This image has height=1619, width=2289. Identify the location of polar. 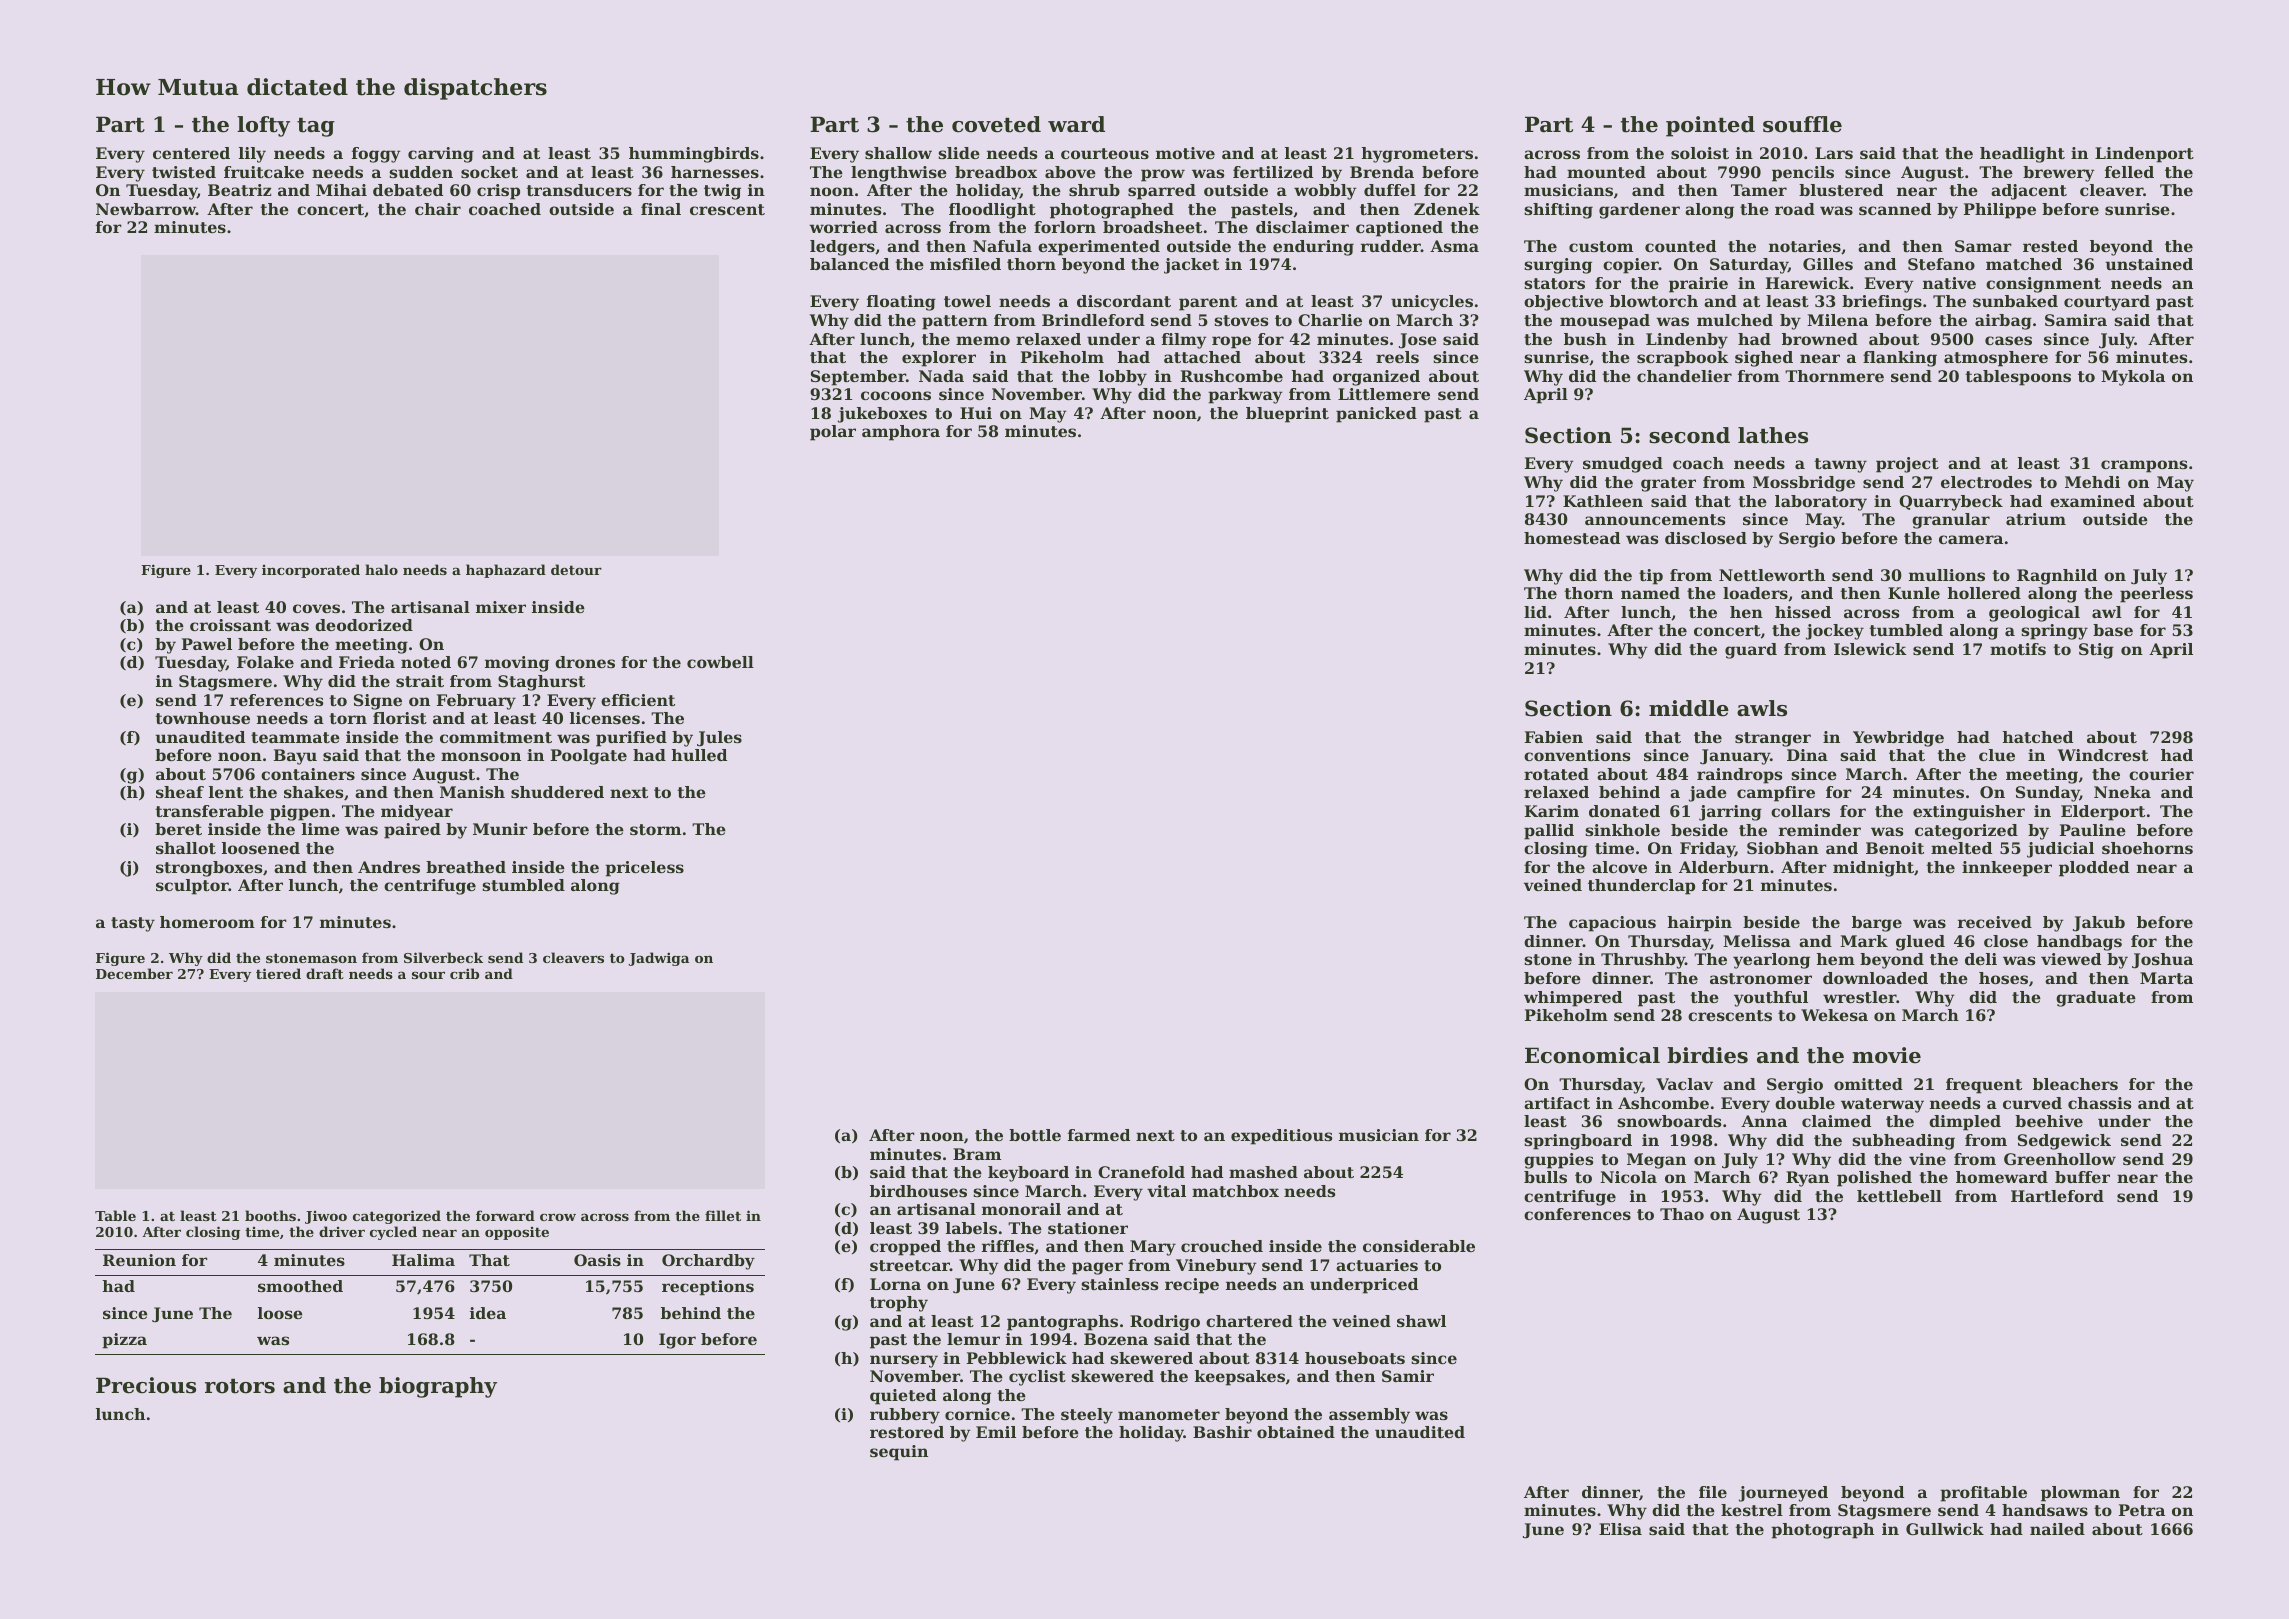
(833, 433).
